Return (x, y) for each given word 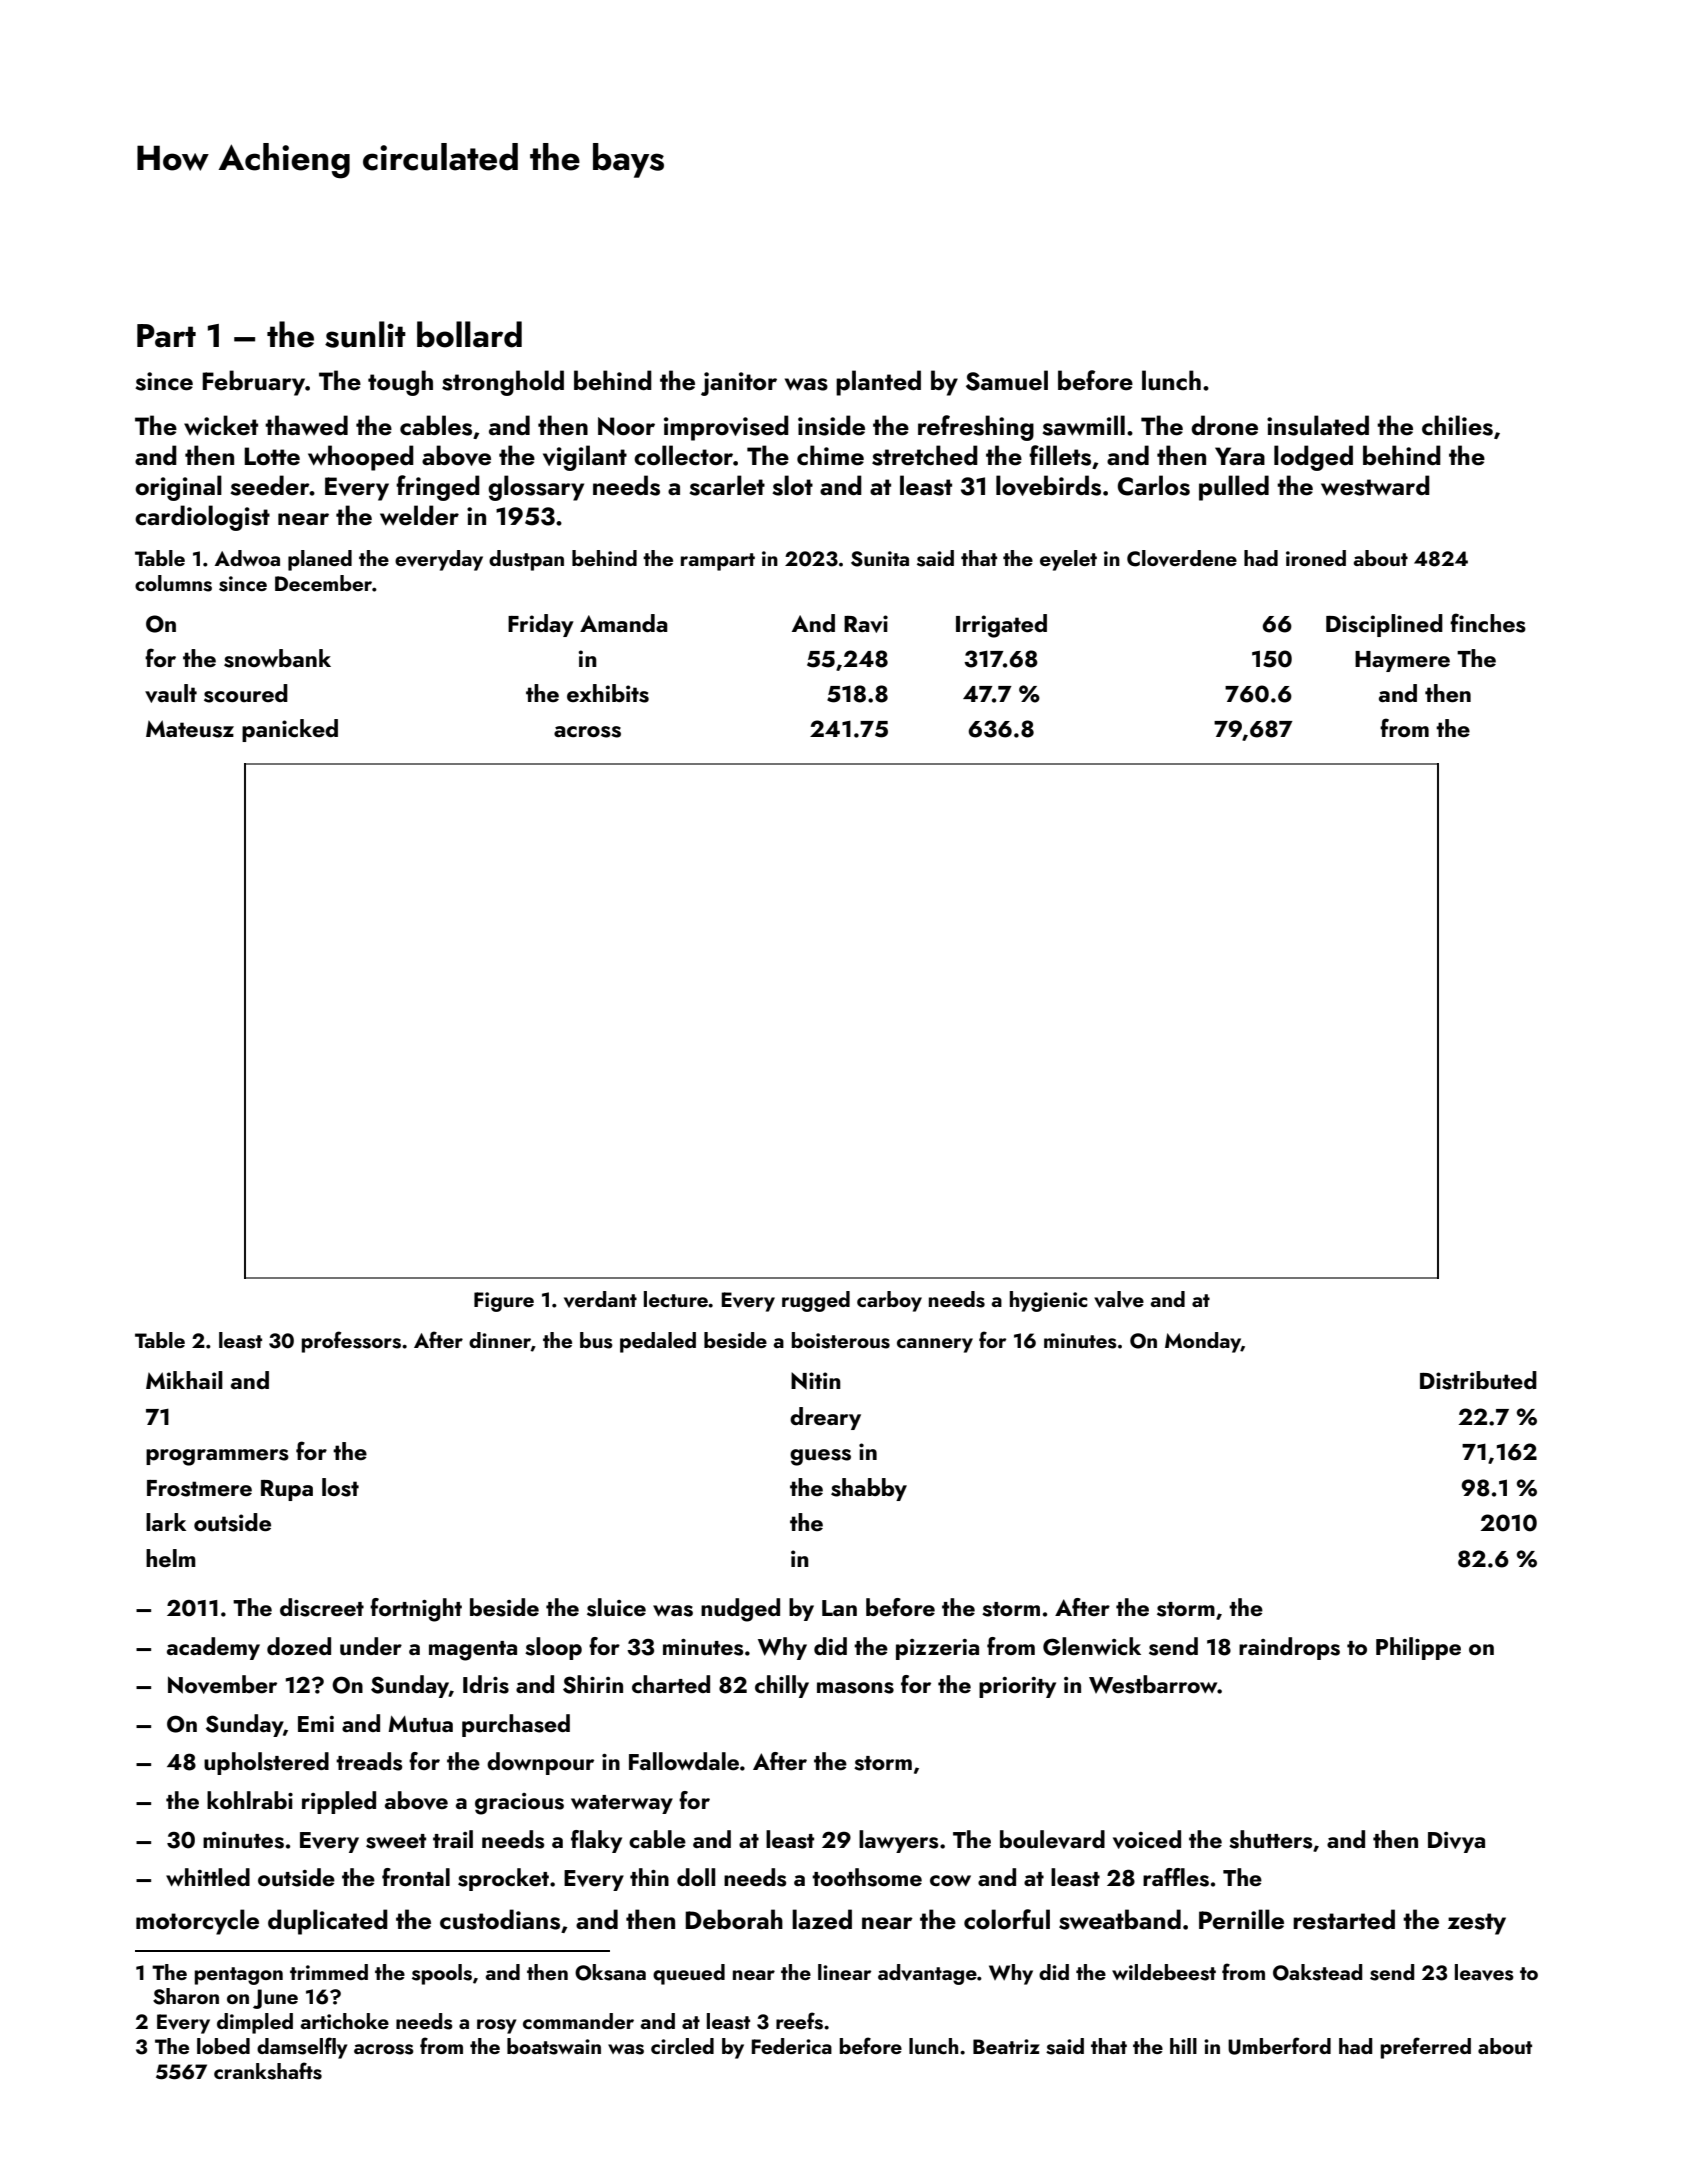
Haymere (1402, 661)
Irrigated (1001, 626)
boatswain (554, 2046)
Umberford (1279, 2046)
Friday (541, 625)
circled (682, 2046)
